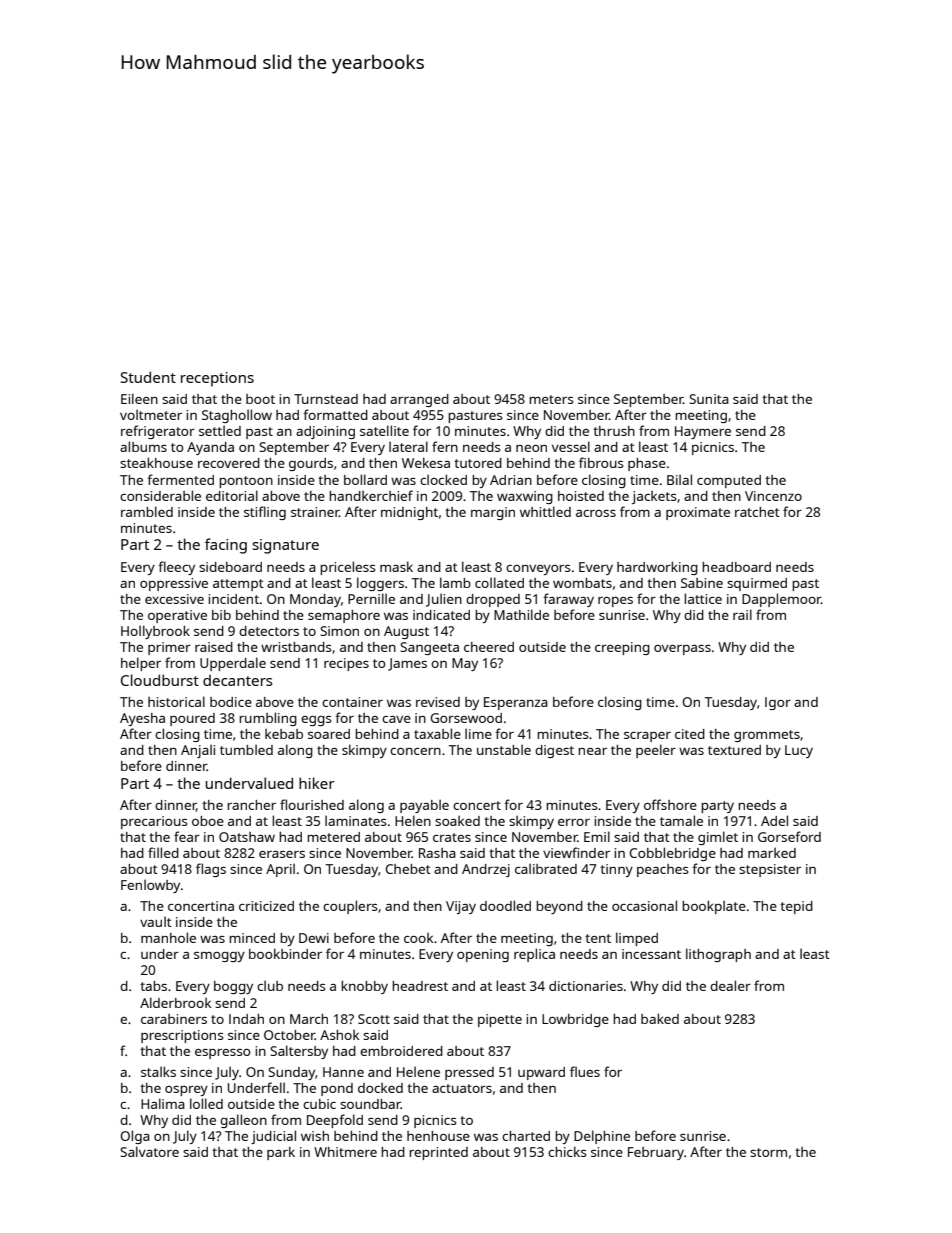 Image resolution: width=952 pixels, height=1233 pixels. I want to click on Salvatore, so click(149, 1151).
